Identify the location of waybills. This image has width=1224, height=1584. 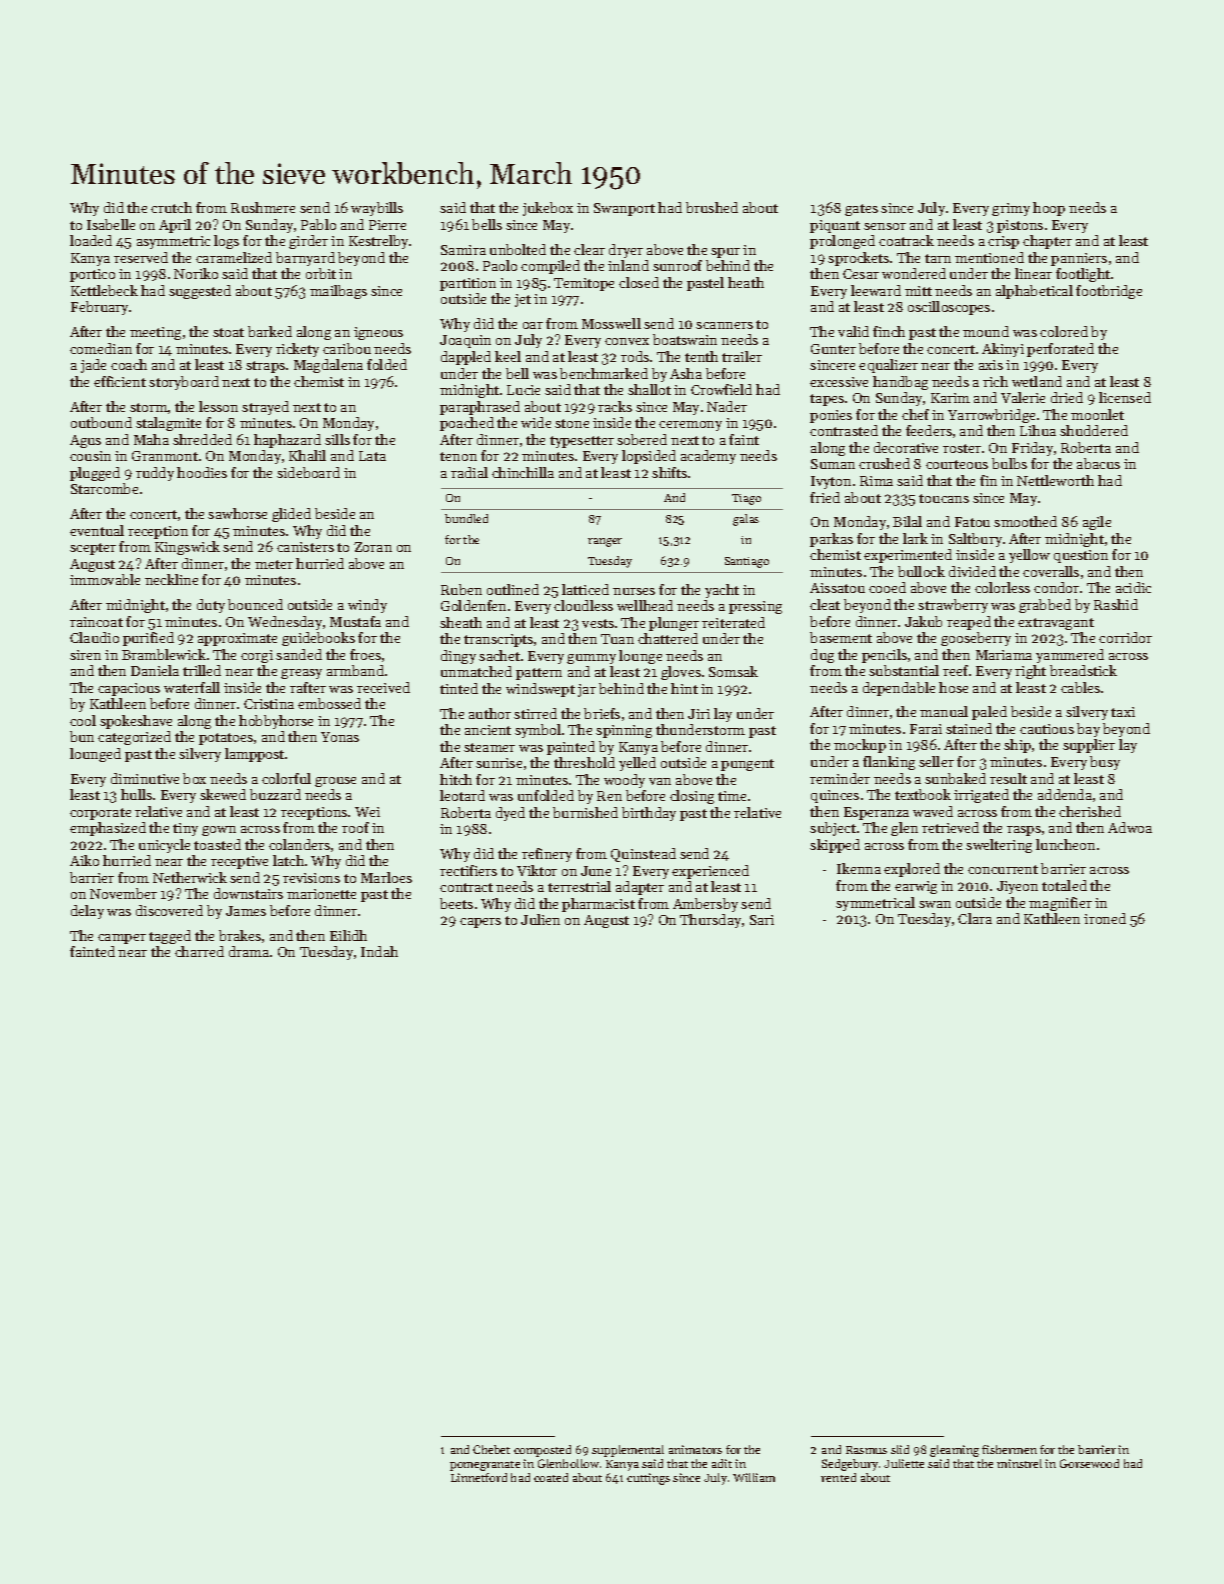
(377, 209).
